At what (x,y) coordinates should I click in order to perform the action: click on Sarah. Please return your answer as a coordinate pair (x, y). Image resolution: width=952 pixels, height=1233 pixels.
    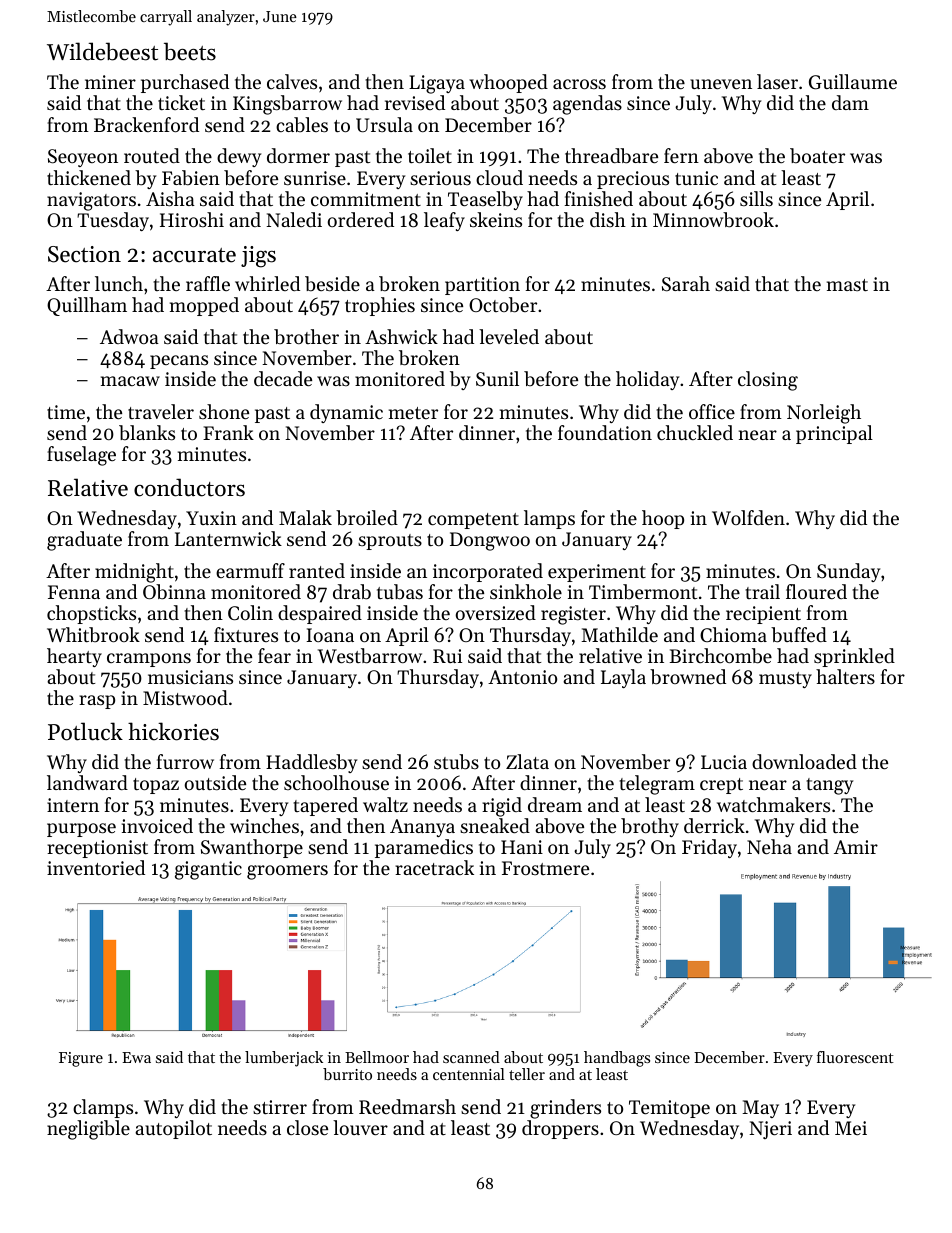
    Looking at the image, I should click on (686, 284).
